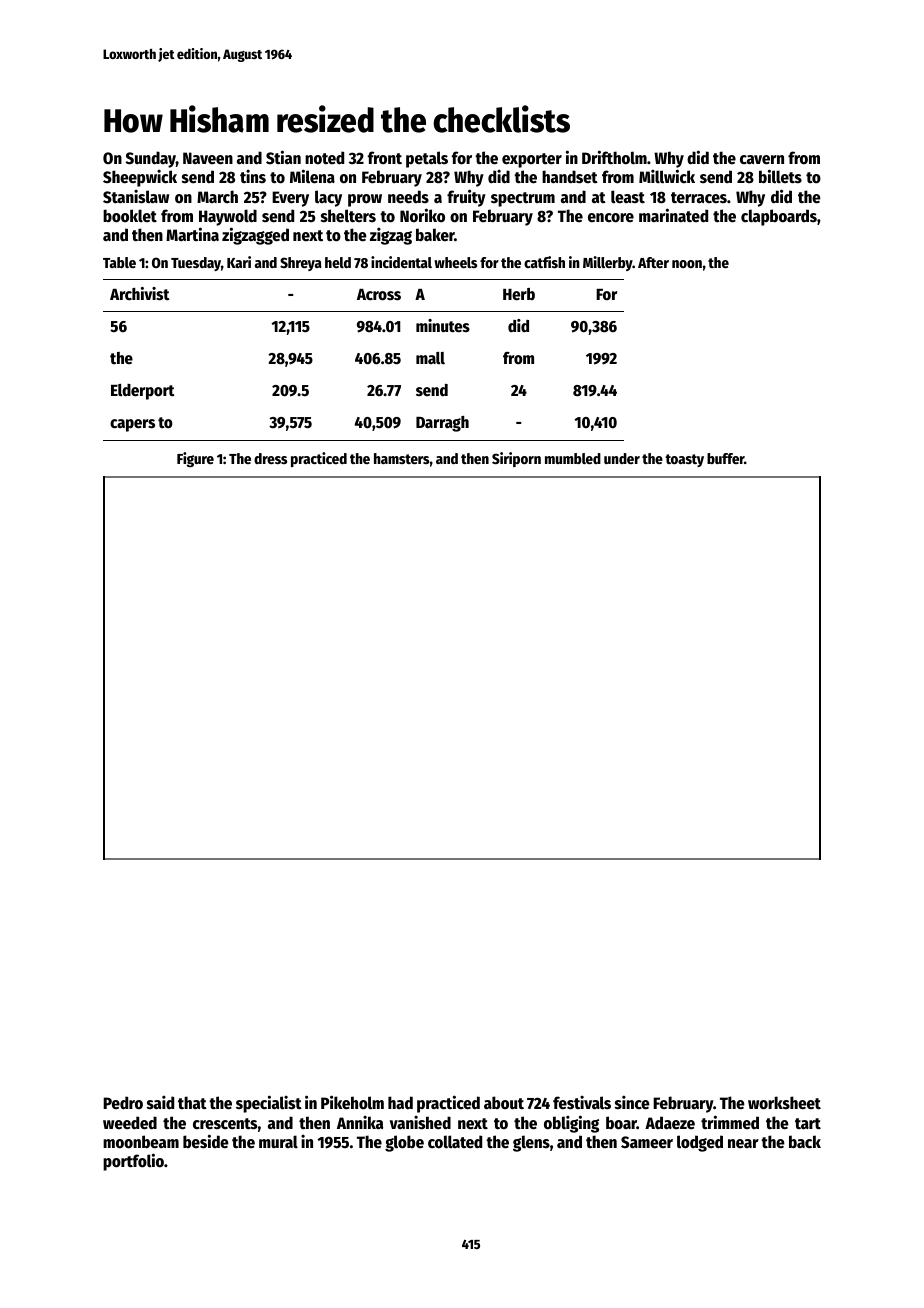 The width and height of the screenshot is (924, 1308). Describe the element at coordinates (430, 358) in the screenshot. I see `mall` at that location.
